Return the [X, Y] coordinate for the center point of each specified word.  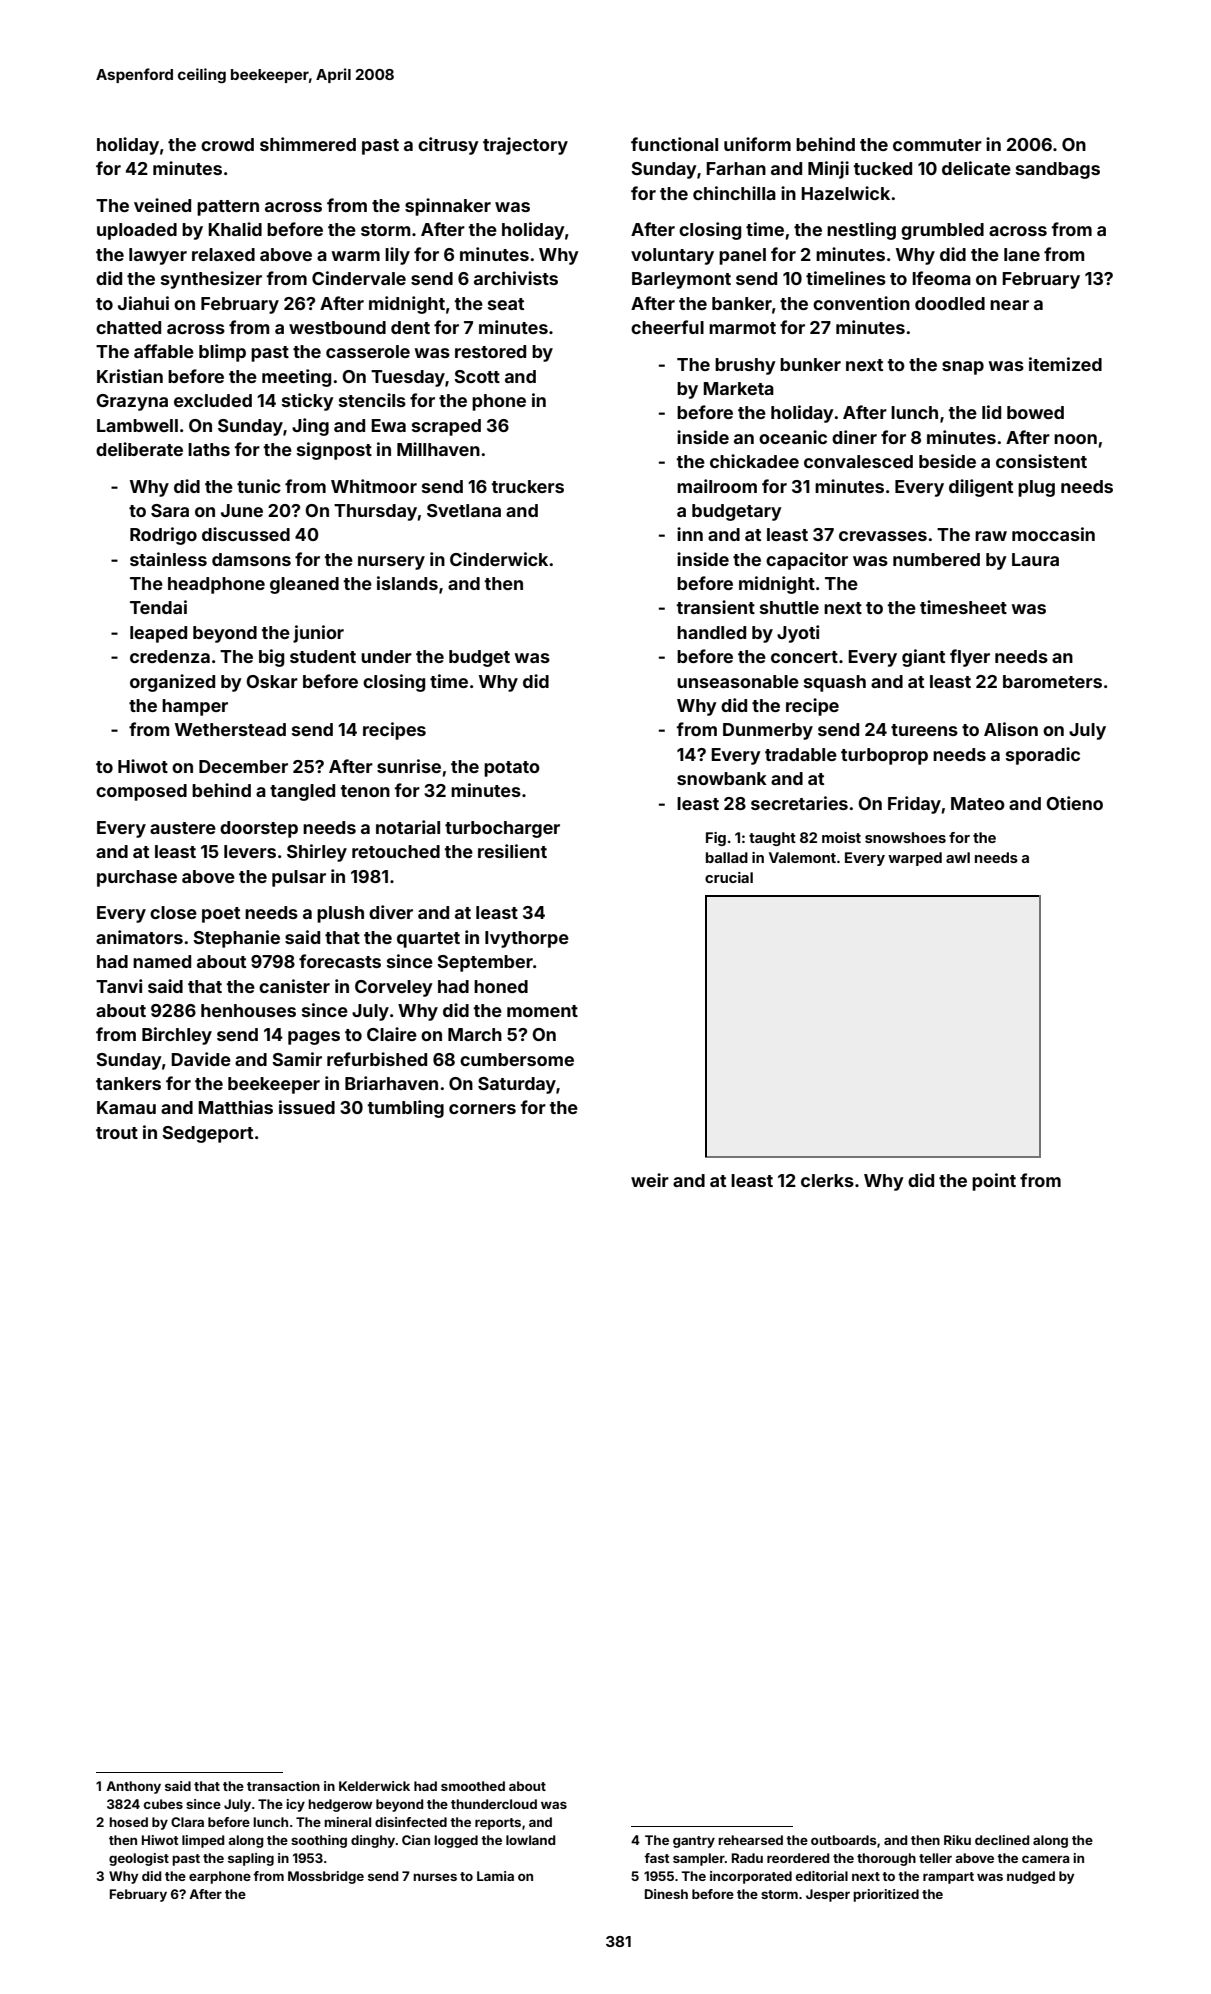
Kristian [130, 376]
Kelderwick [374, 1786]
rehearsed [750, 1840]
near [1009, 305]
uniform [757, 144]
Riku [957, 1840]
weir [650, 1180]
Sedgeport [207, 1134]
